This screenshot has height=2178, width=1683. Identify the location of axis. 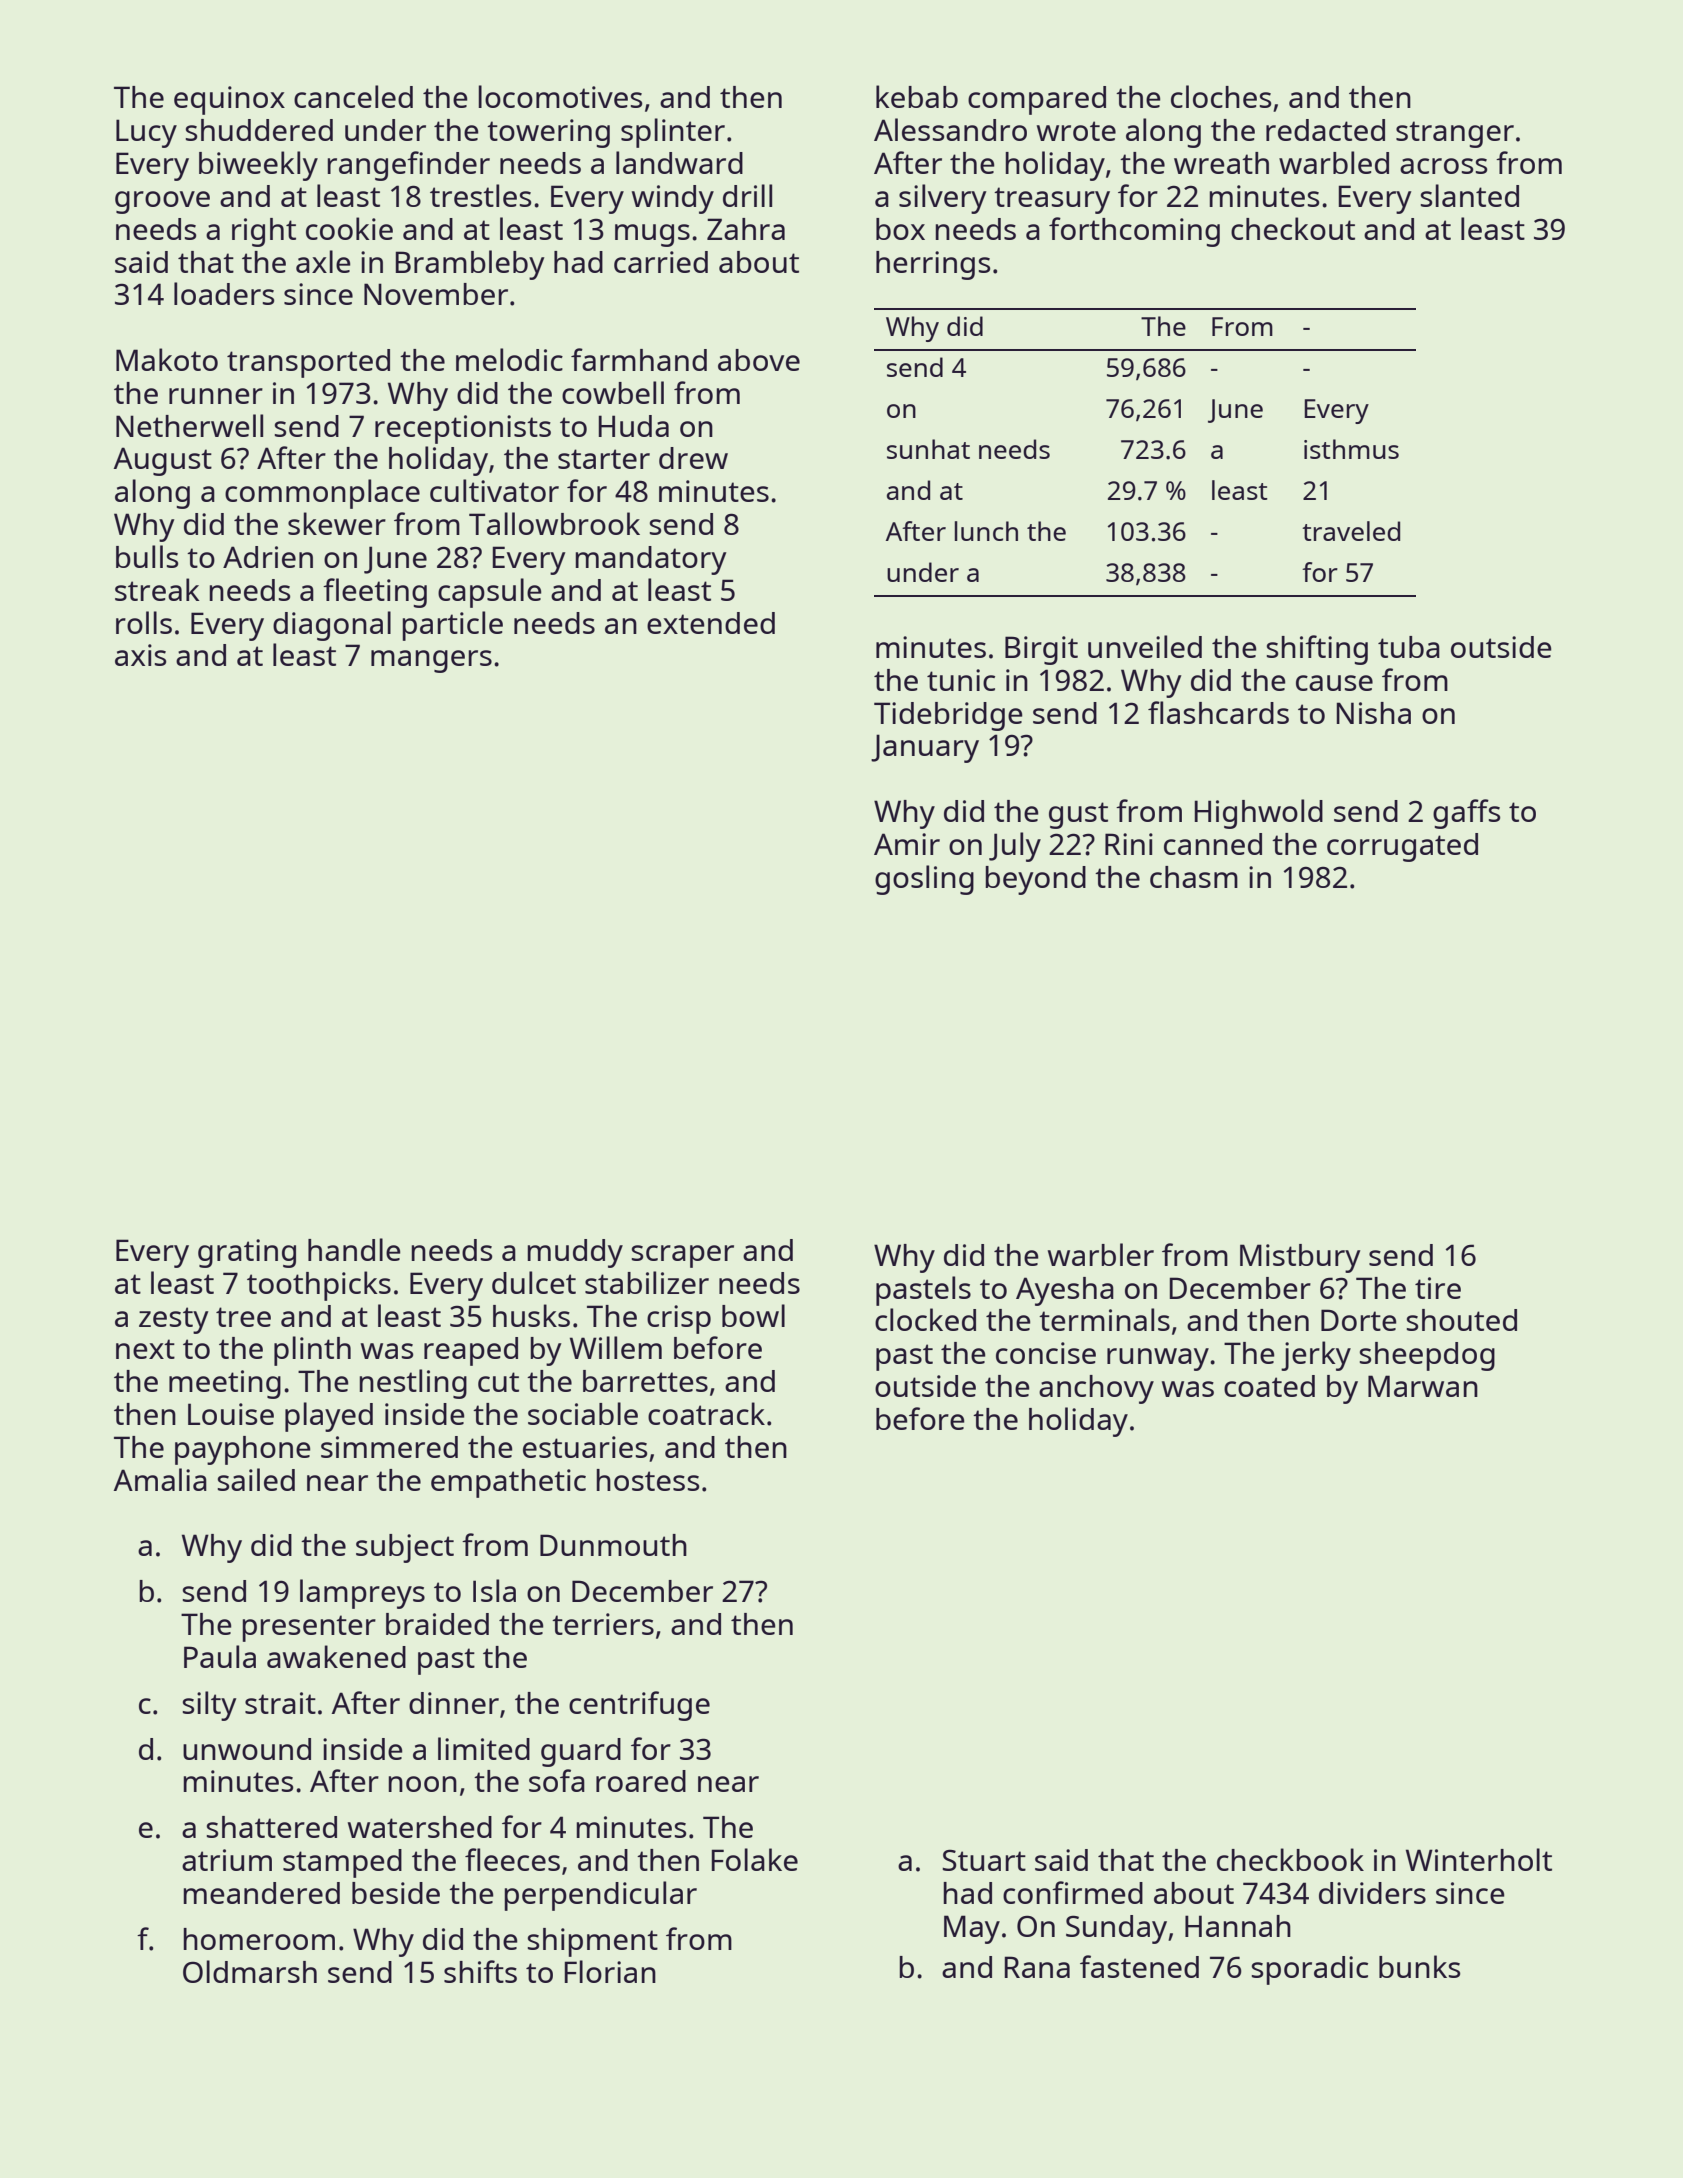
(141, 655).
